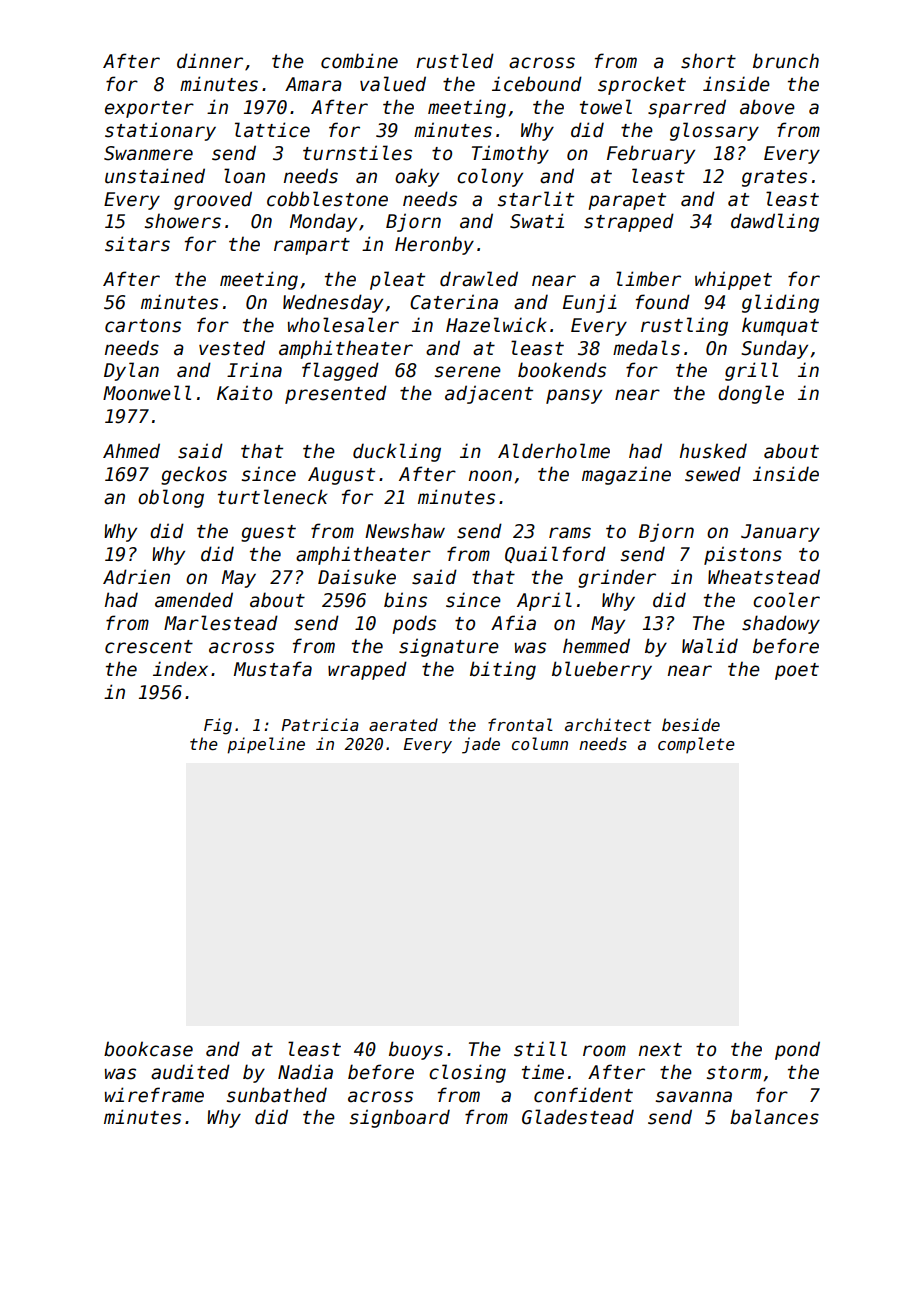 The height and width of the image is (1308, 924). What do you see at coordinates (537, 84) in the image?
I see `icebound` at bounding box center [537, 84].
